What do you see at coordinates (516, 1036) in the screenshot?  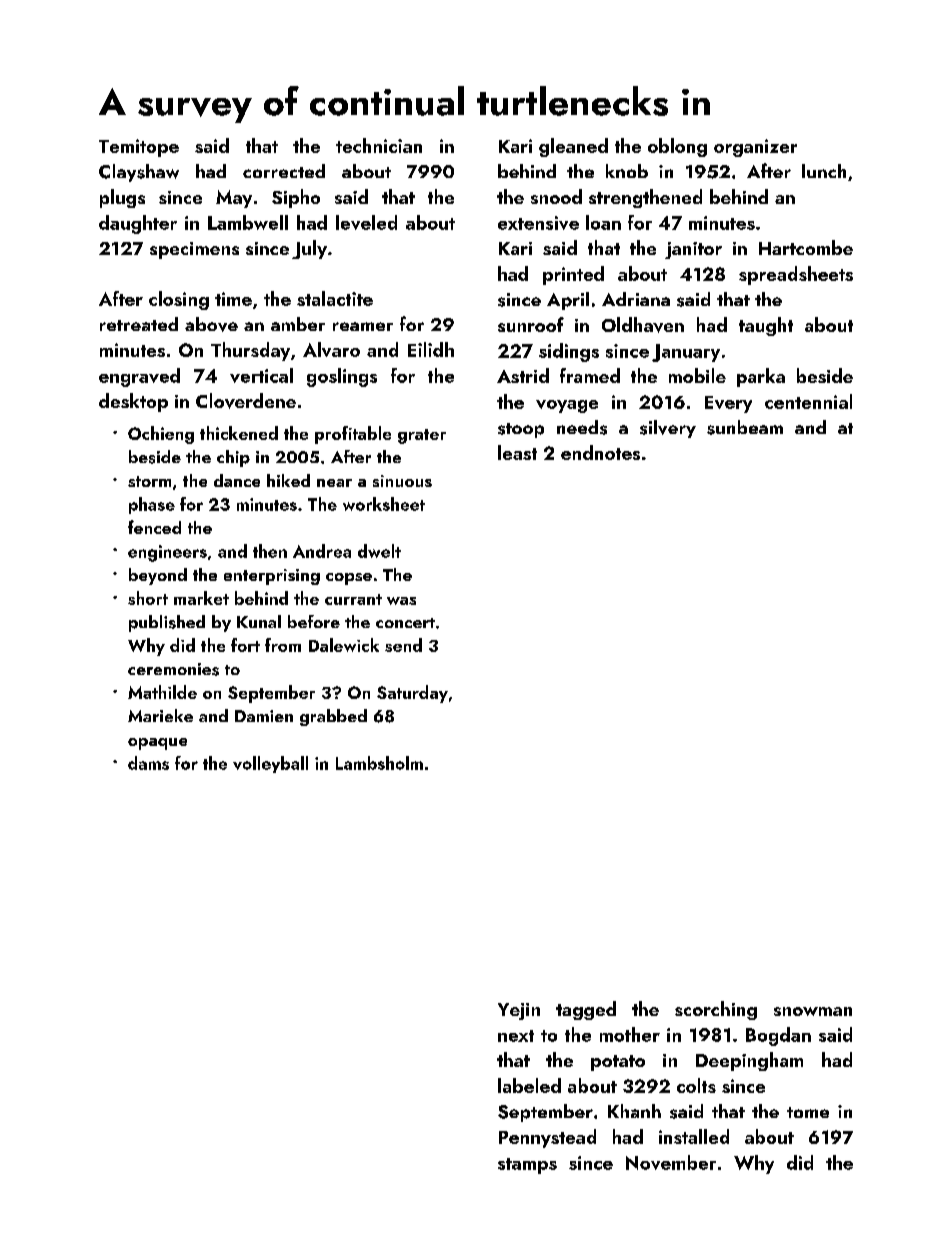 I see `next` at bounding box center [516, 1036].
